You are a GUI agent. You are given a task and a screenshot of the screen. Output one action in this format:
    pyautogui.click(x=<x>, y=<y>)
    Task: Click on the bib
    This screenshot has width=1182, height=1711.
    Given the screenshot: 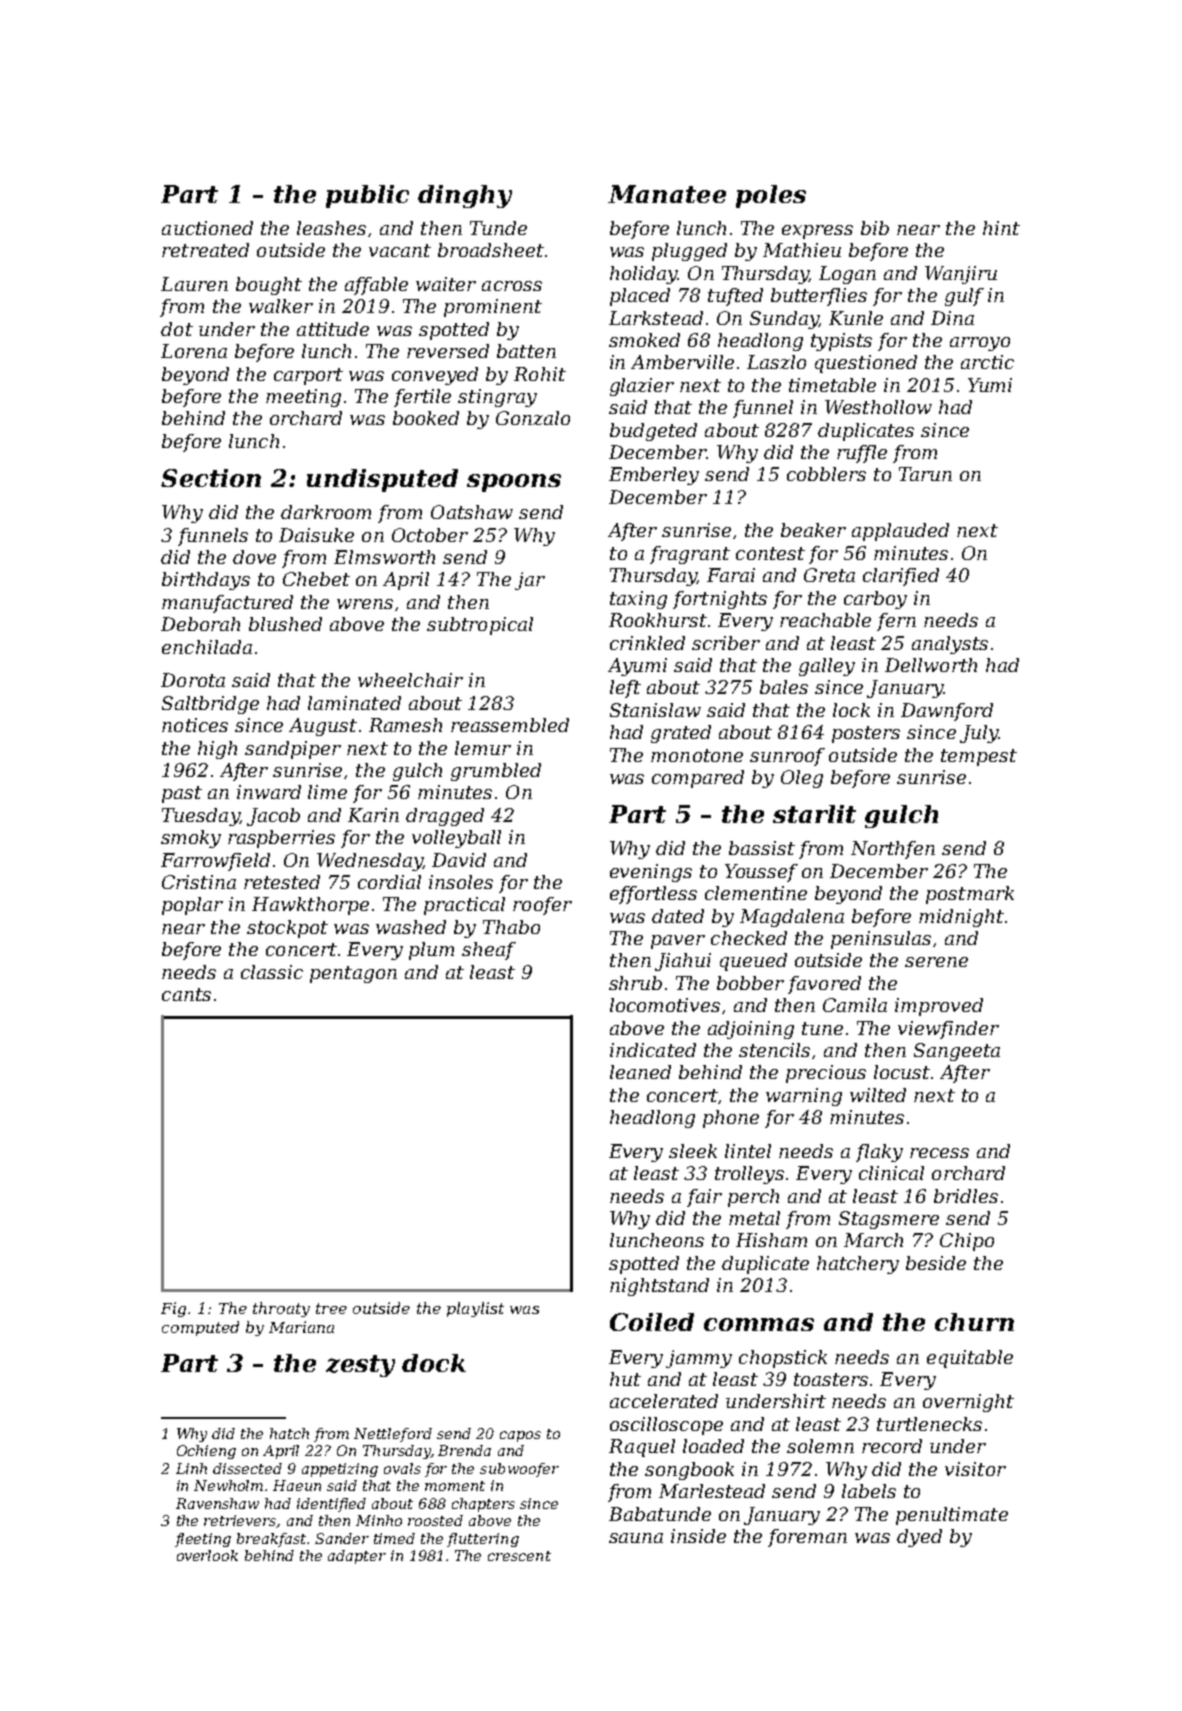 What is the action you would take?
    pyautogui.click(x=875, y=228)
